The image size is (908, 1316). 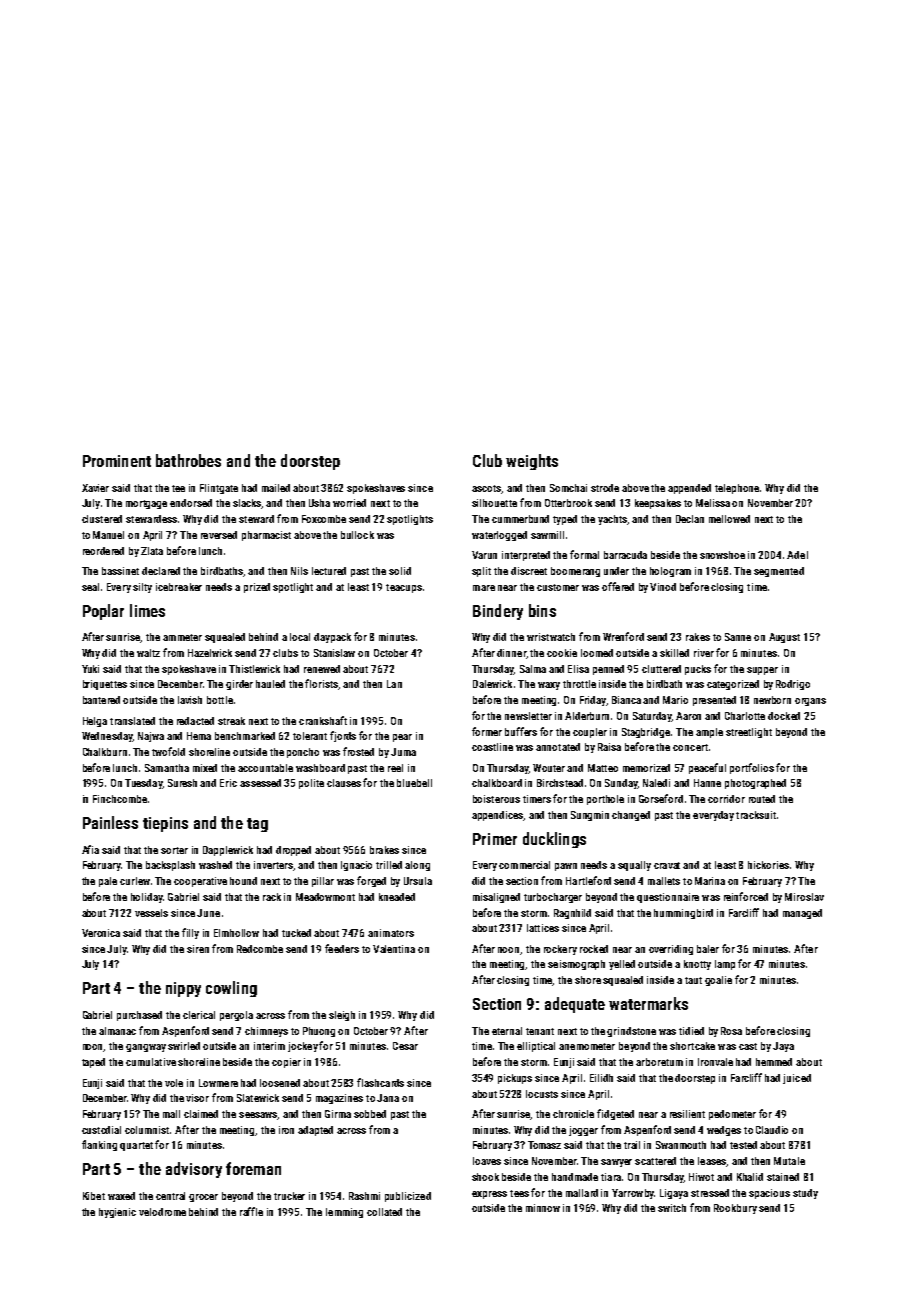 I want to click on Adel, so click(x=797, y=555).
